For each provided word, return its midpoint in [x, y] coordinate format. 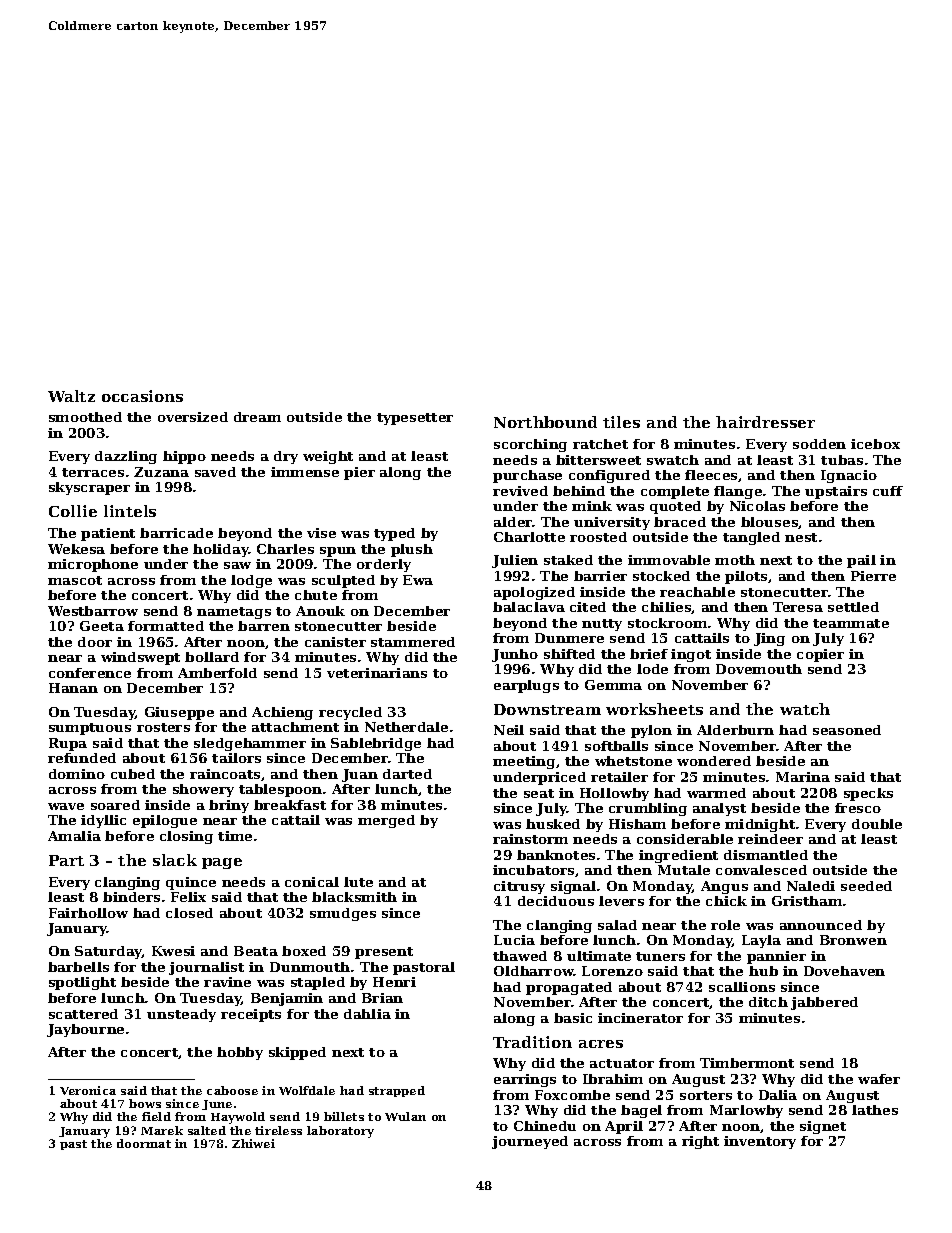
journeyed [530, 1142]
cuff [888, 491]
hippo [184, 457]
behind [579, 491]
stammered [413, 642]
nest [801, 537]
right [700, 1142]
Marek [162, 1130]
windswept [140, 658]
